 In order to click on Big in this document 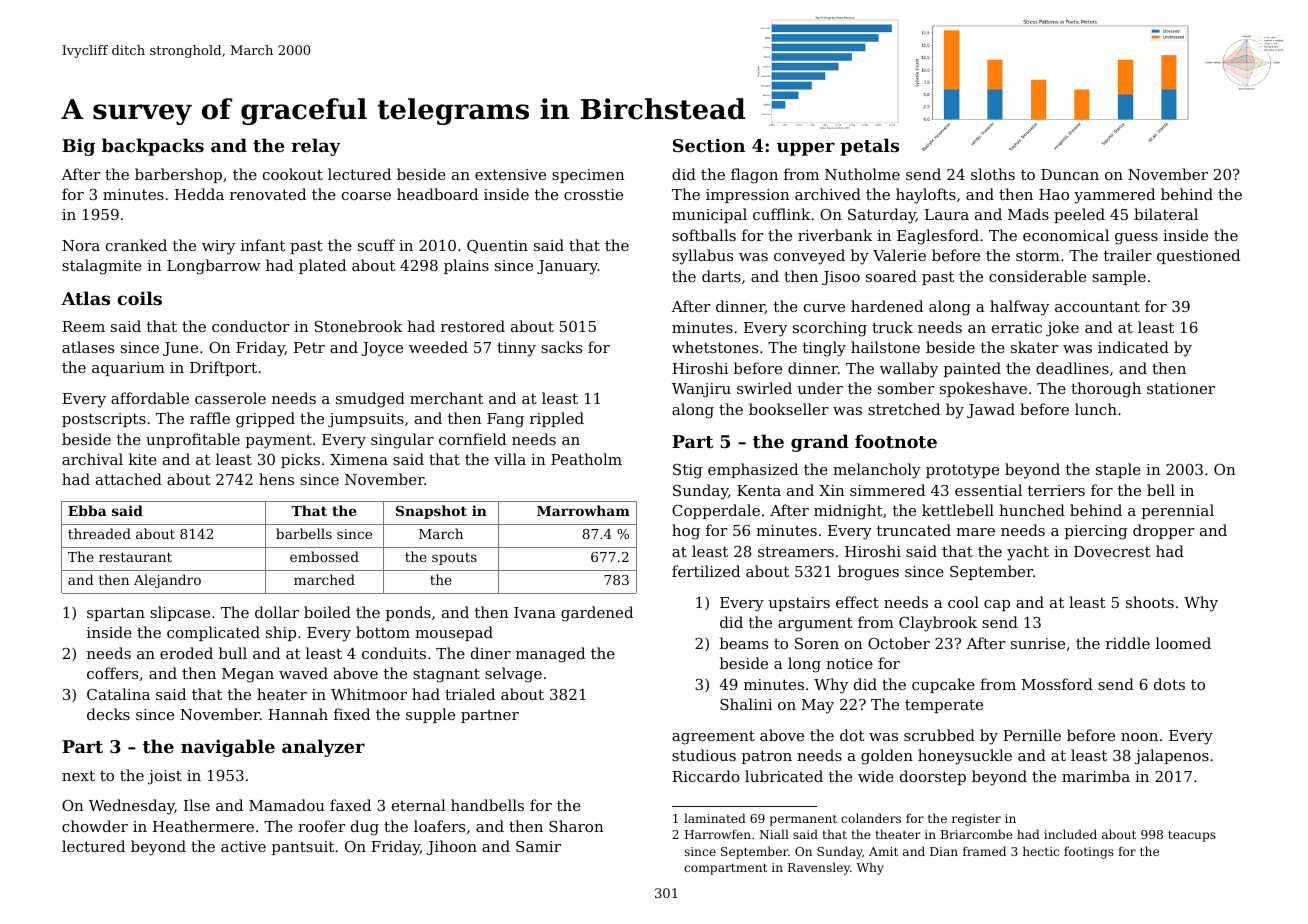, I will do `click(78, 147)`.
